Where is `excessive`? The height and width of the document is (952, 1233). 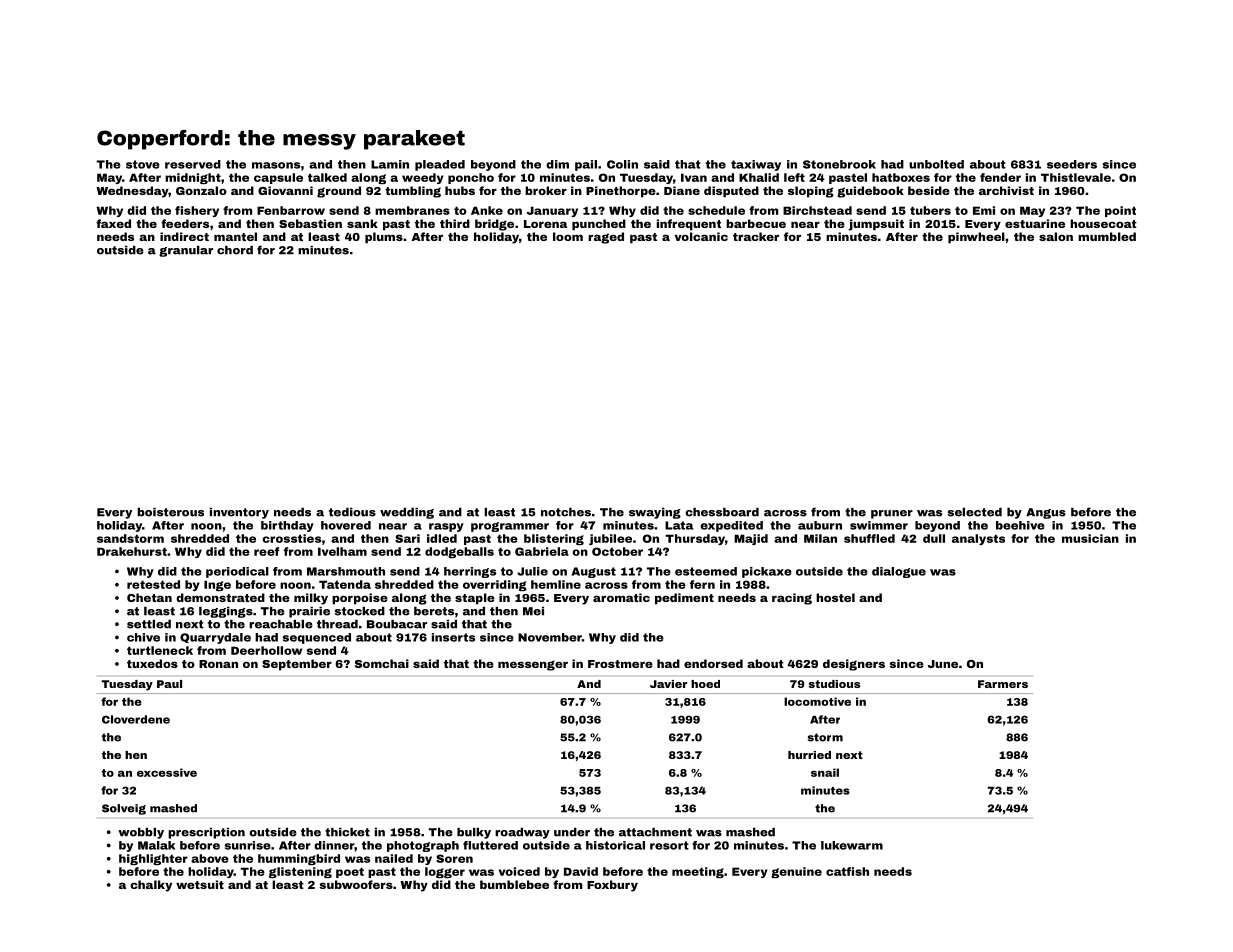
excessive is located at coordinates (167, 772).
